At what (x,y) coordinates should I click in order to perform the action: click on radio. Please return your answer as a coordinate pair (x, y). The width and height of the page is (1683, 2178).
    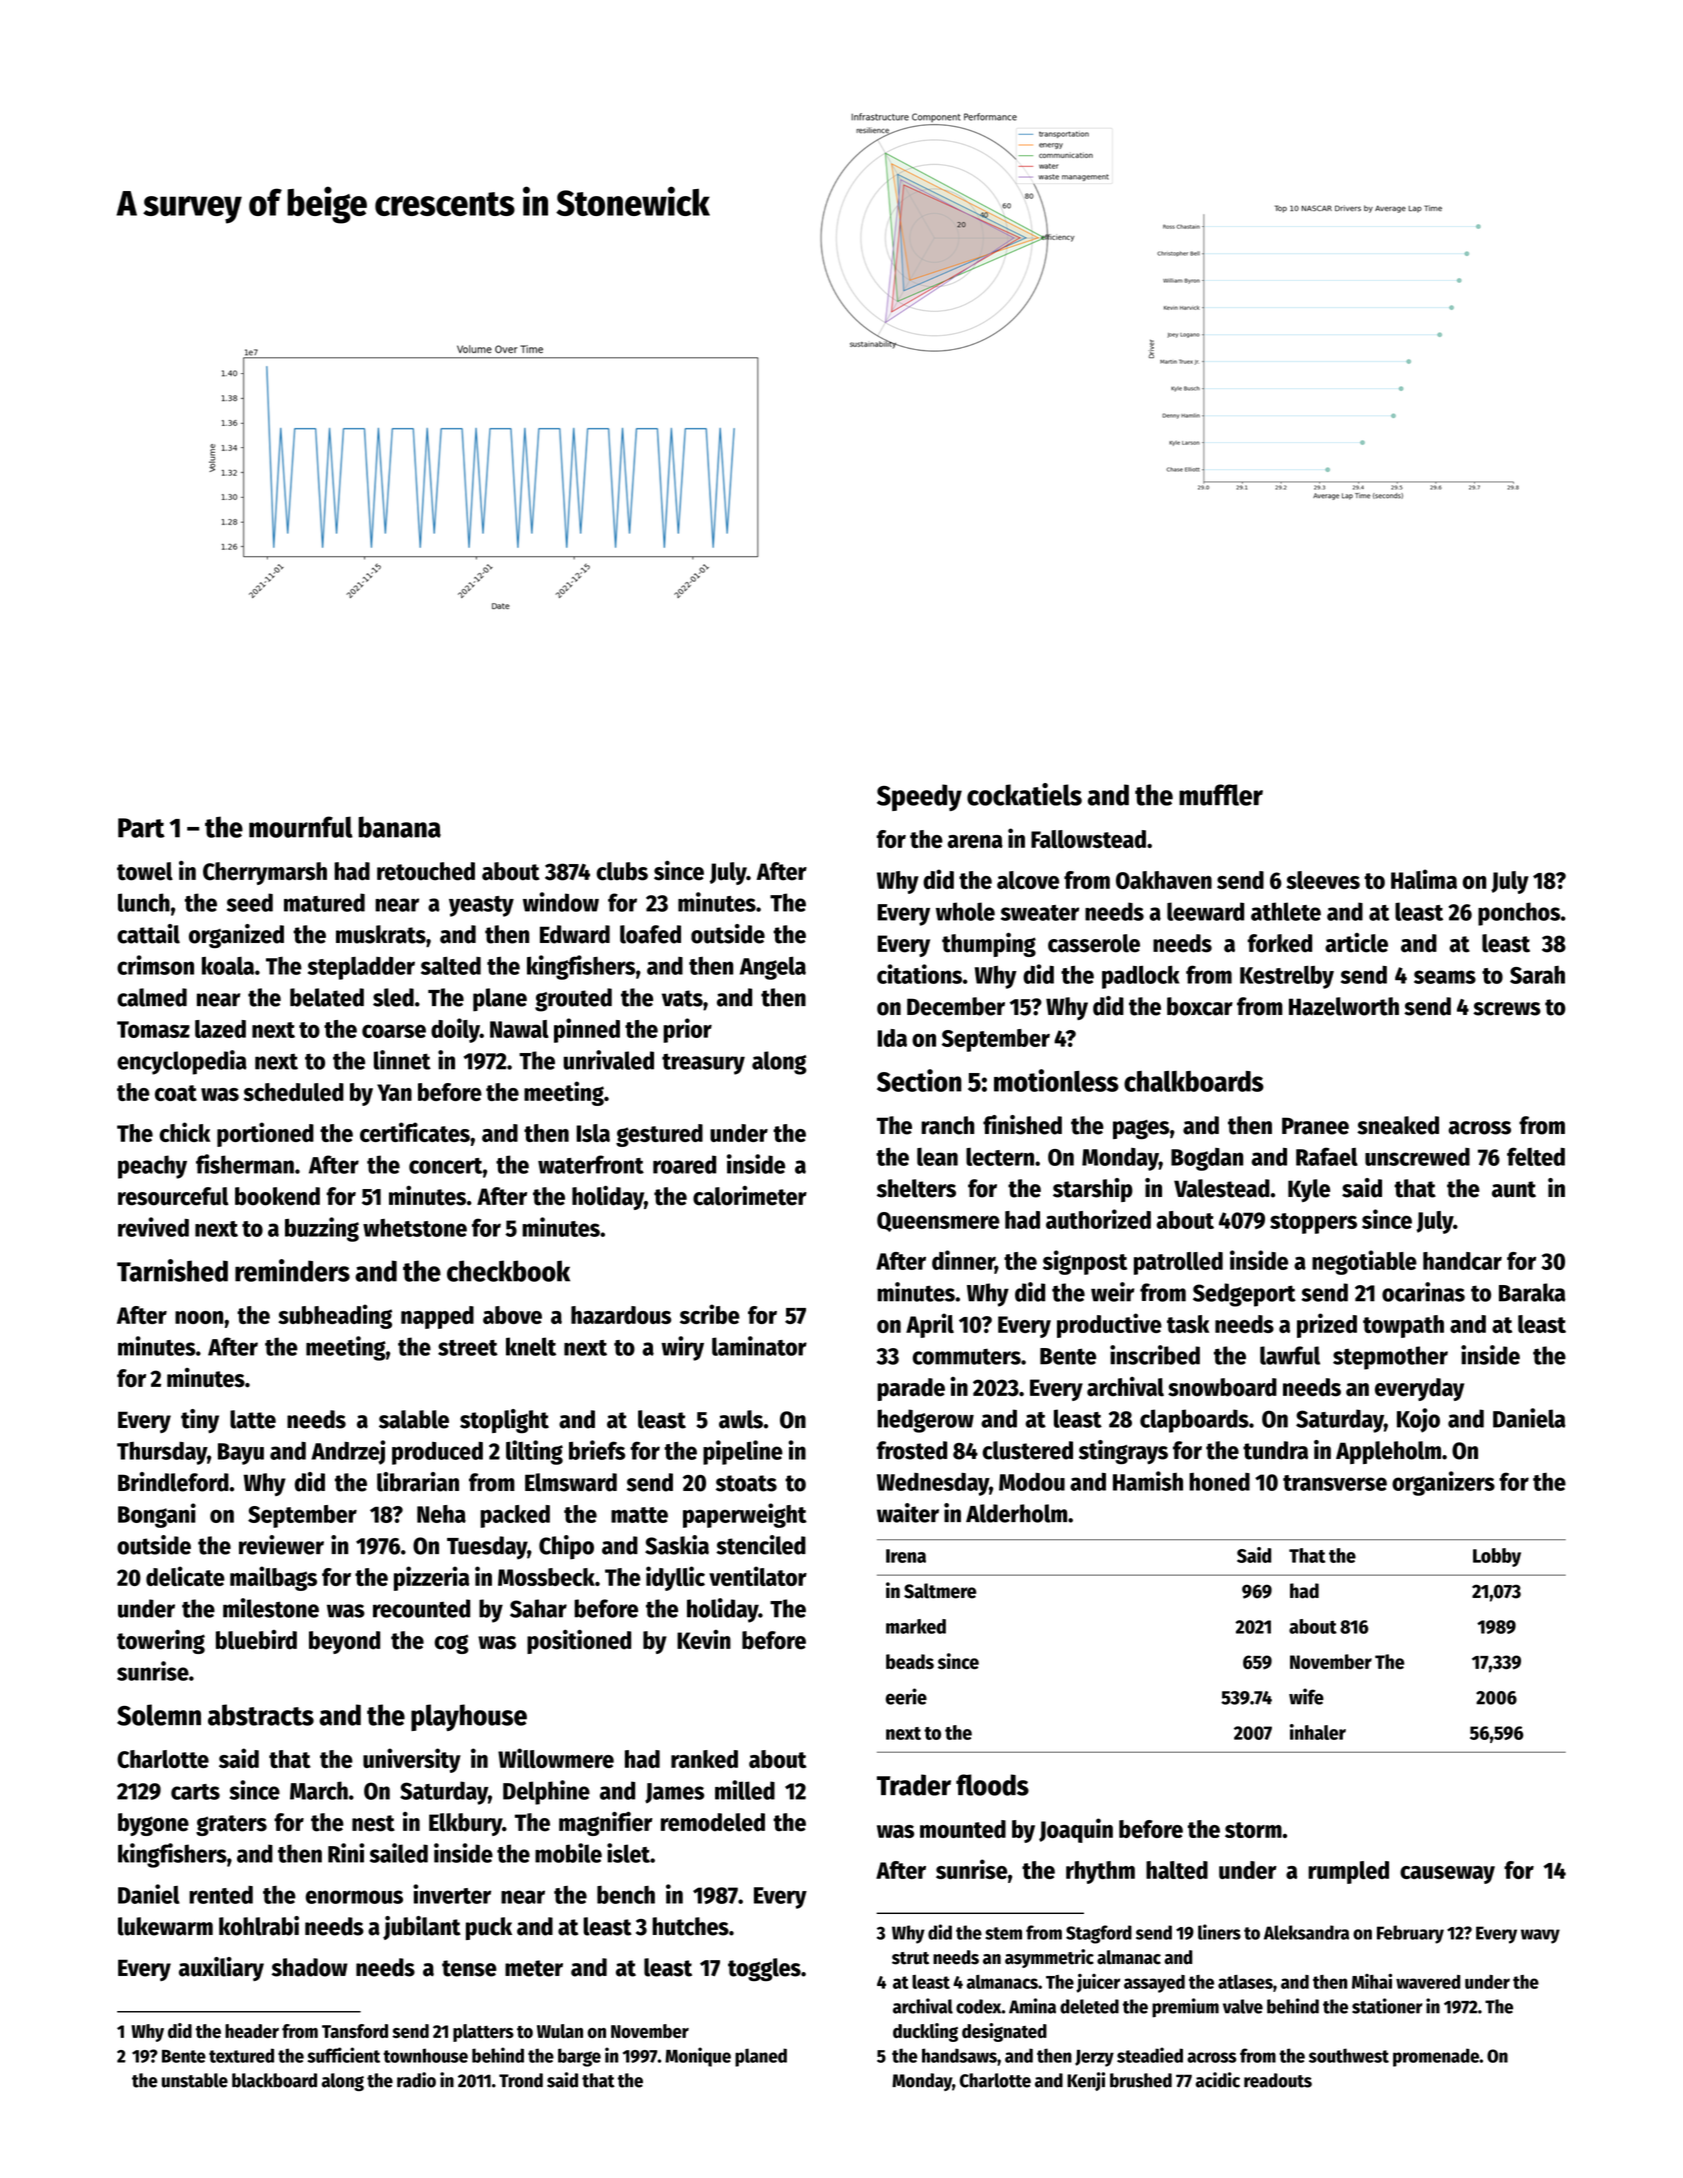
    Looking at the image, I should click on (416, 2080).
